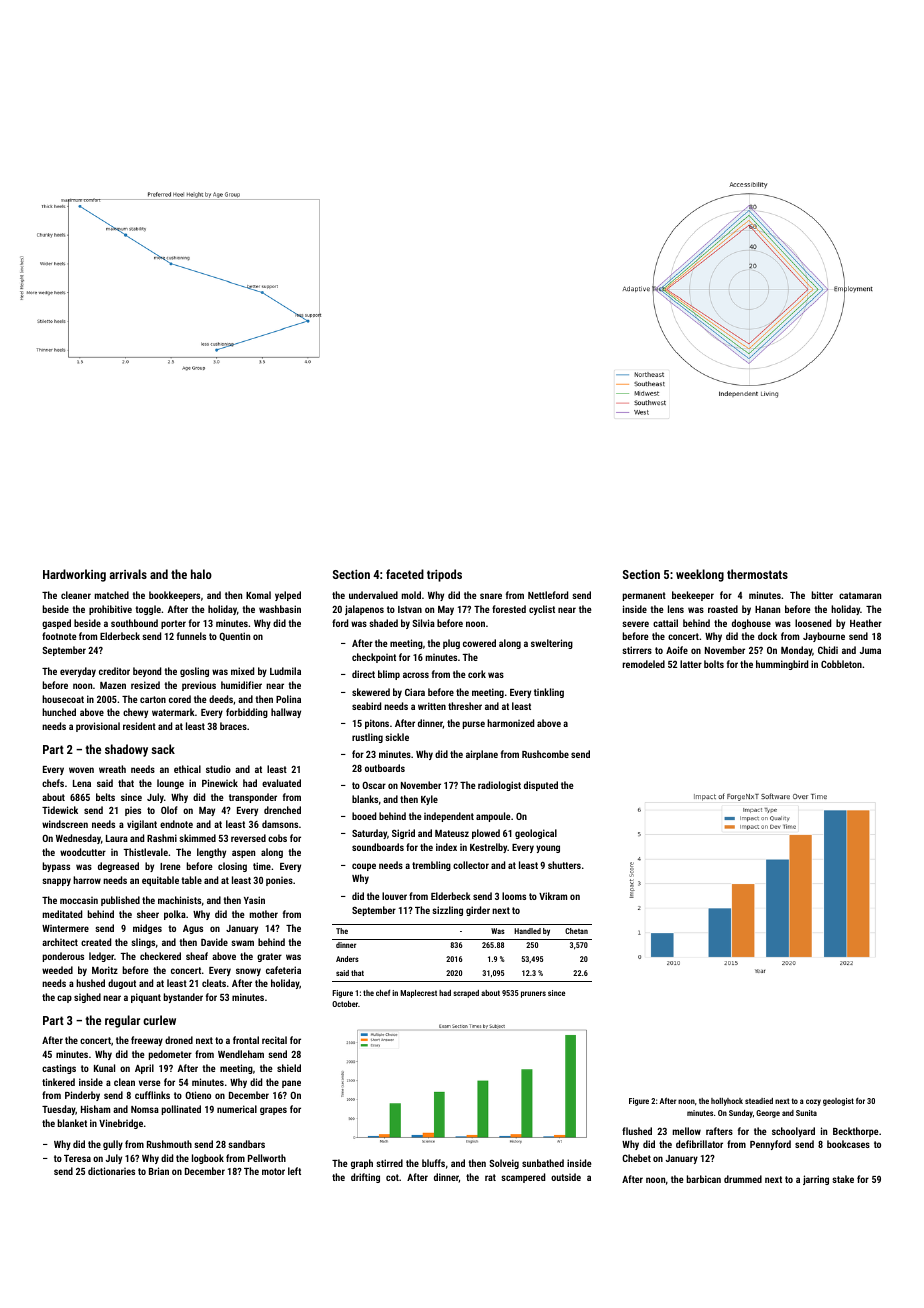 Image resolution: width=924 pixels, height=1308 pixels. I want to click on bolts, so click(714, 664).
